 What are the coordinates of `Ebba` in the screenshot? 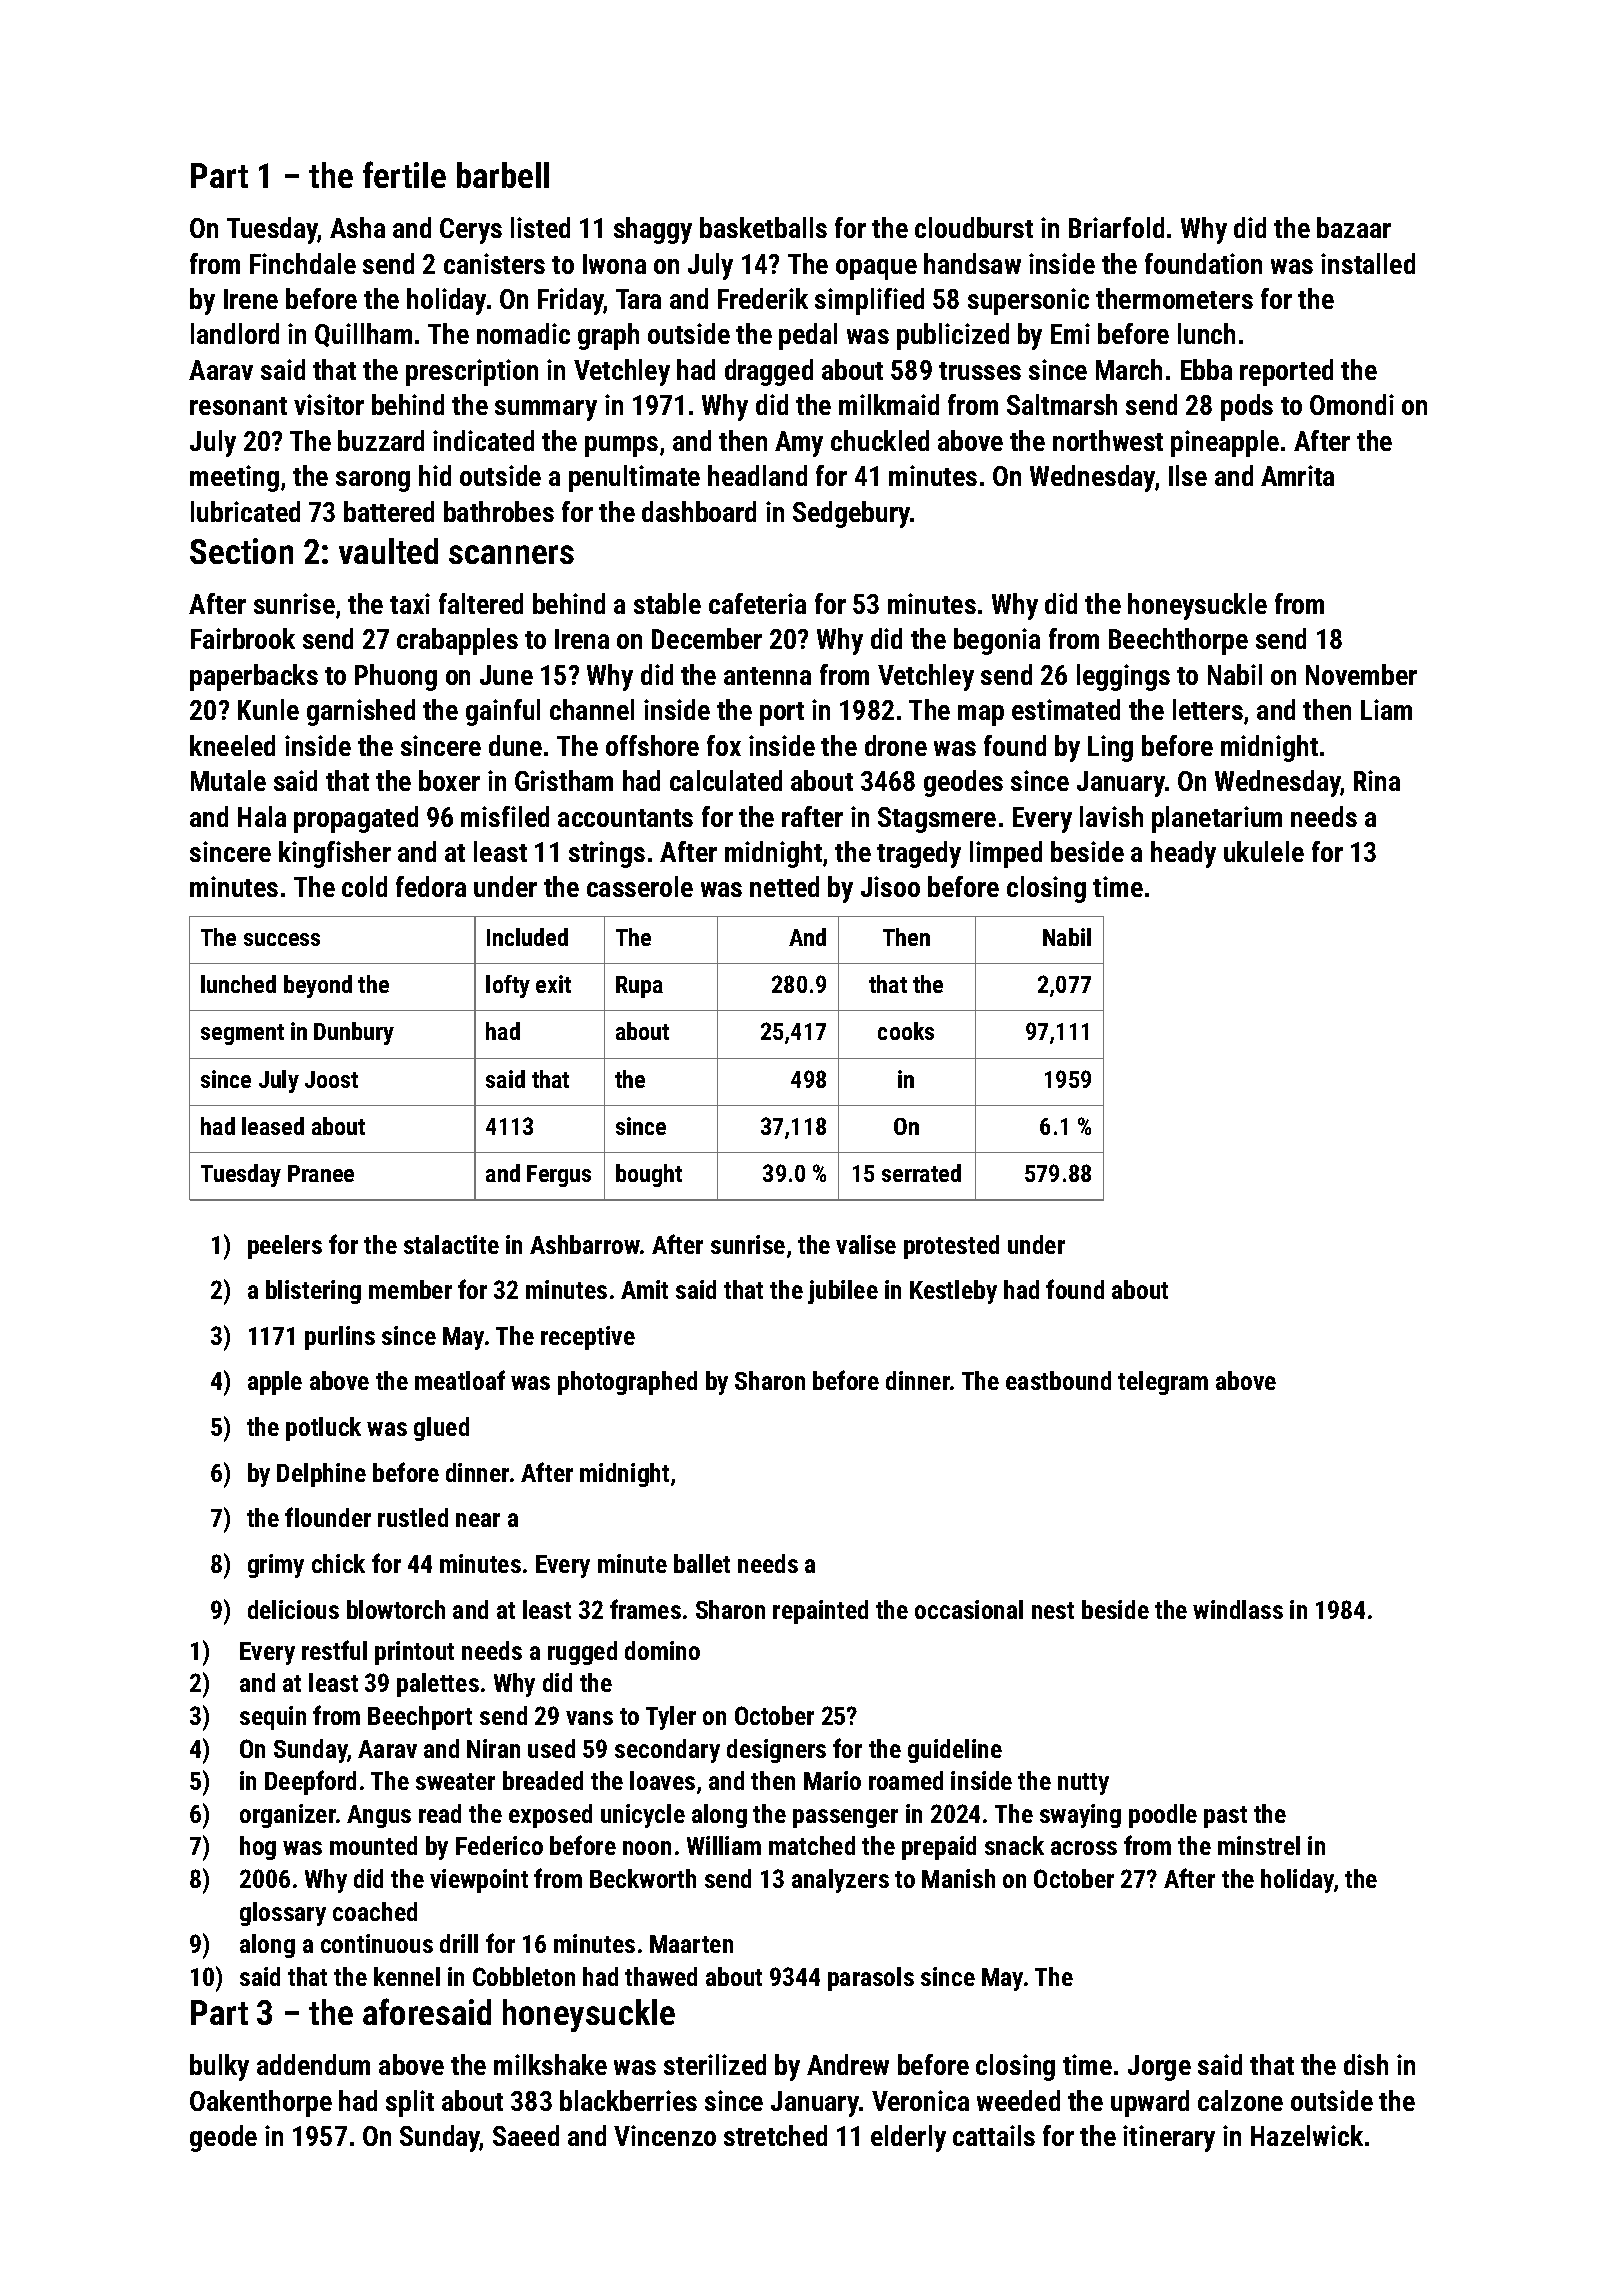 It's located at (1206, 369).
